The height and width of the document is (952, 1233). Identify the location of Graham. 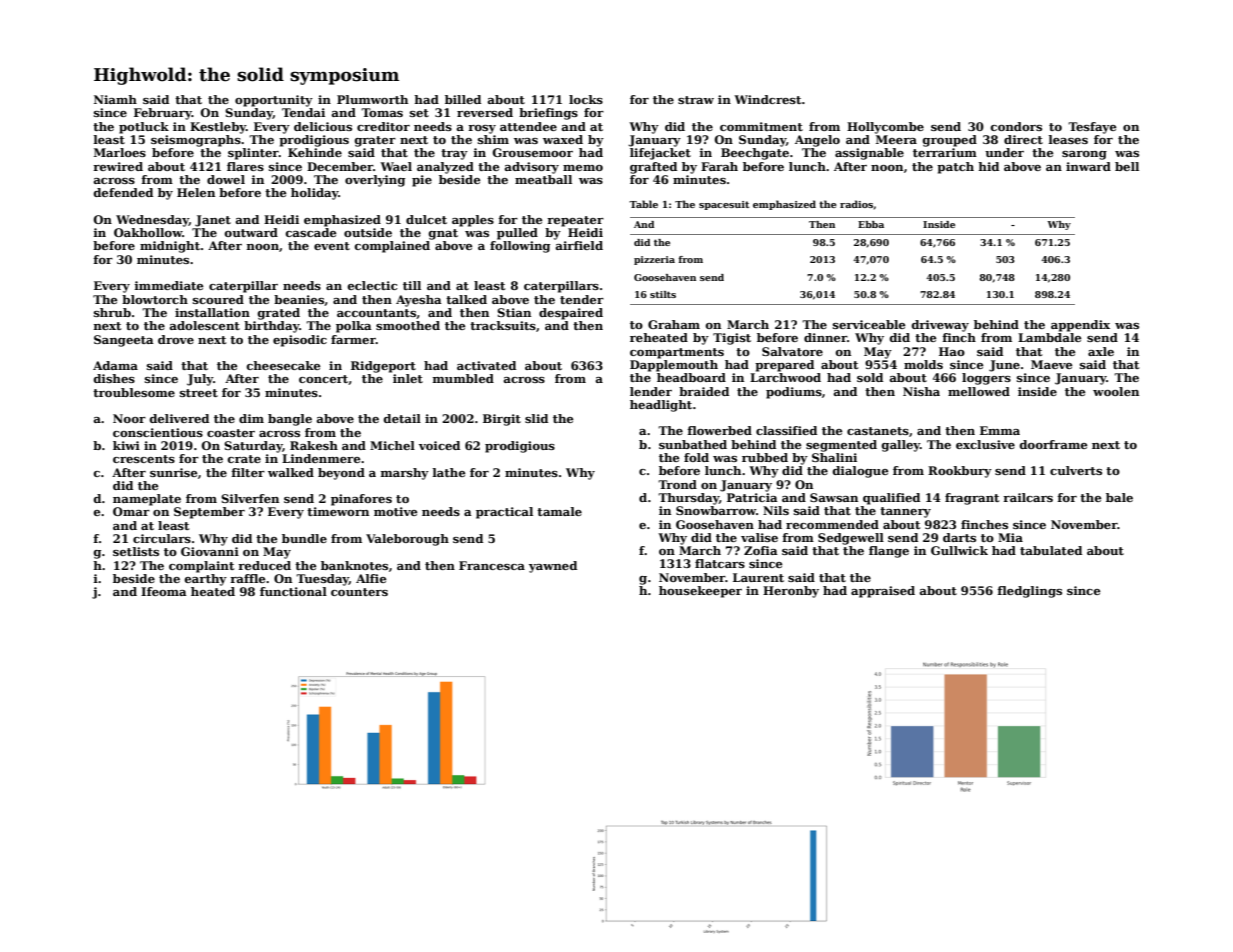
(674, 324).
